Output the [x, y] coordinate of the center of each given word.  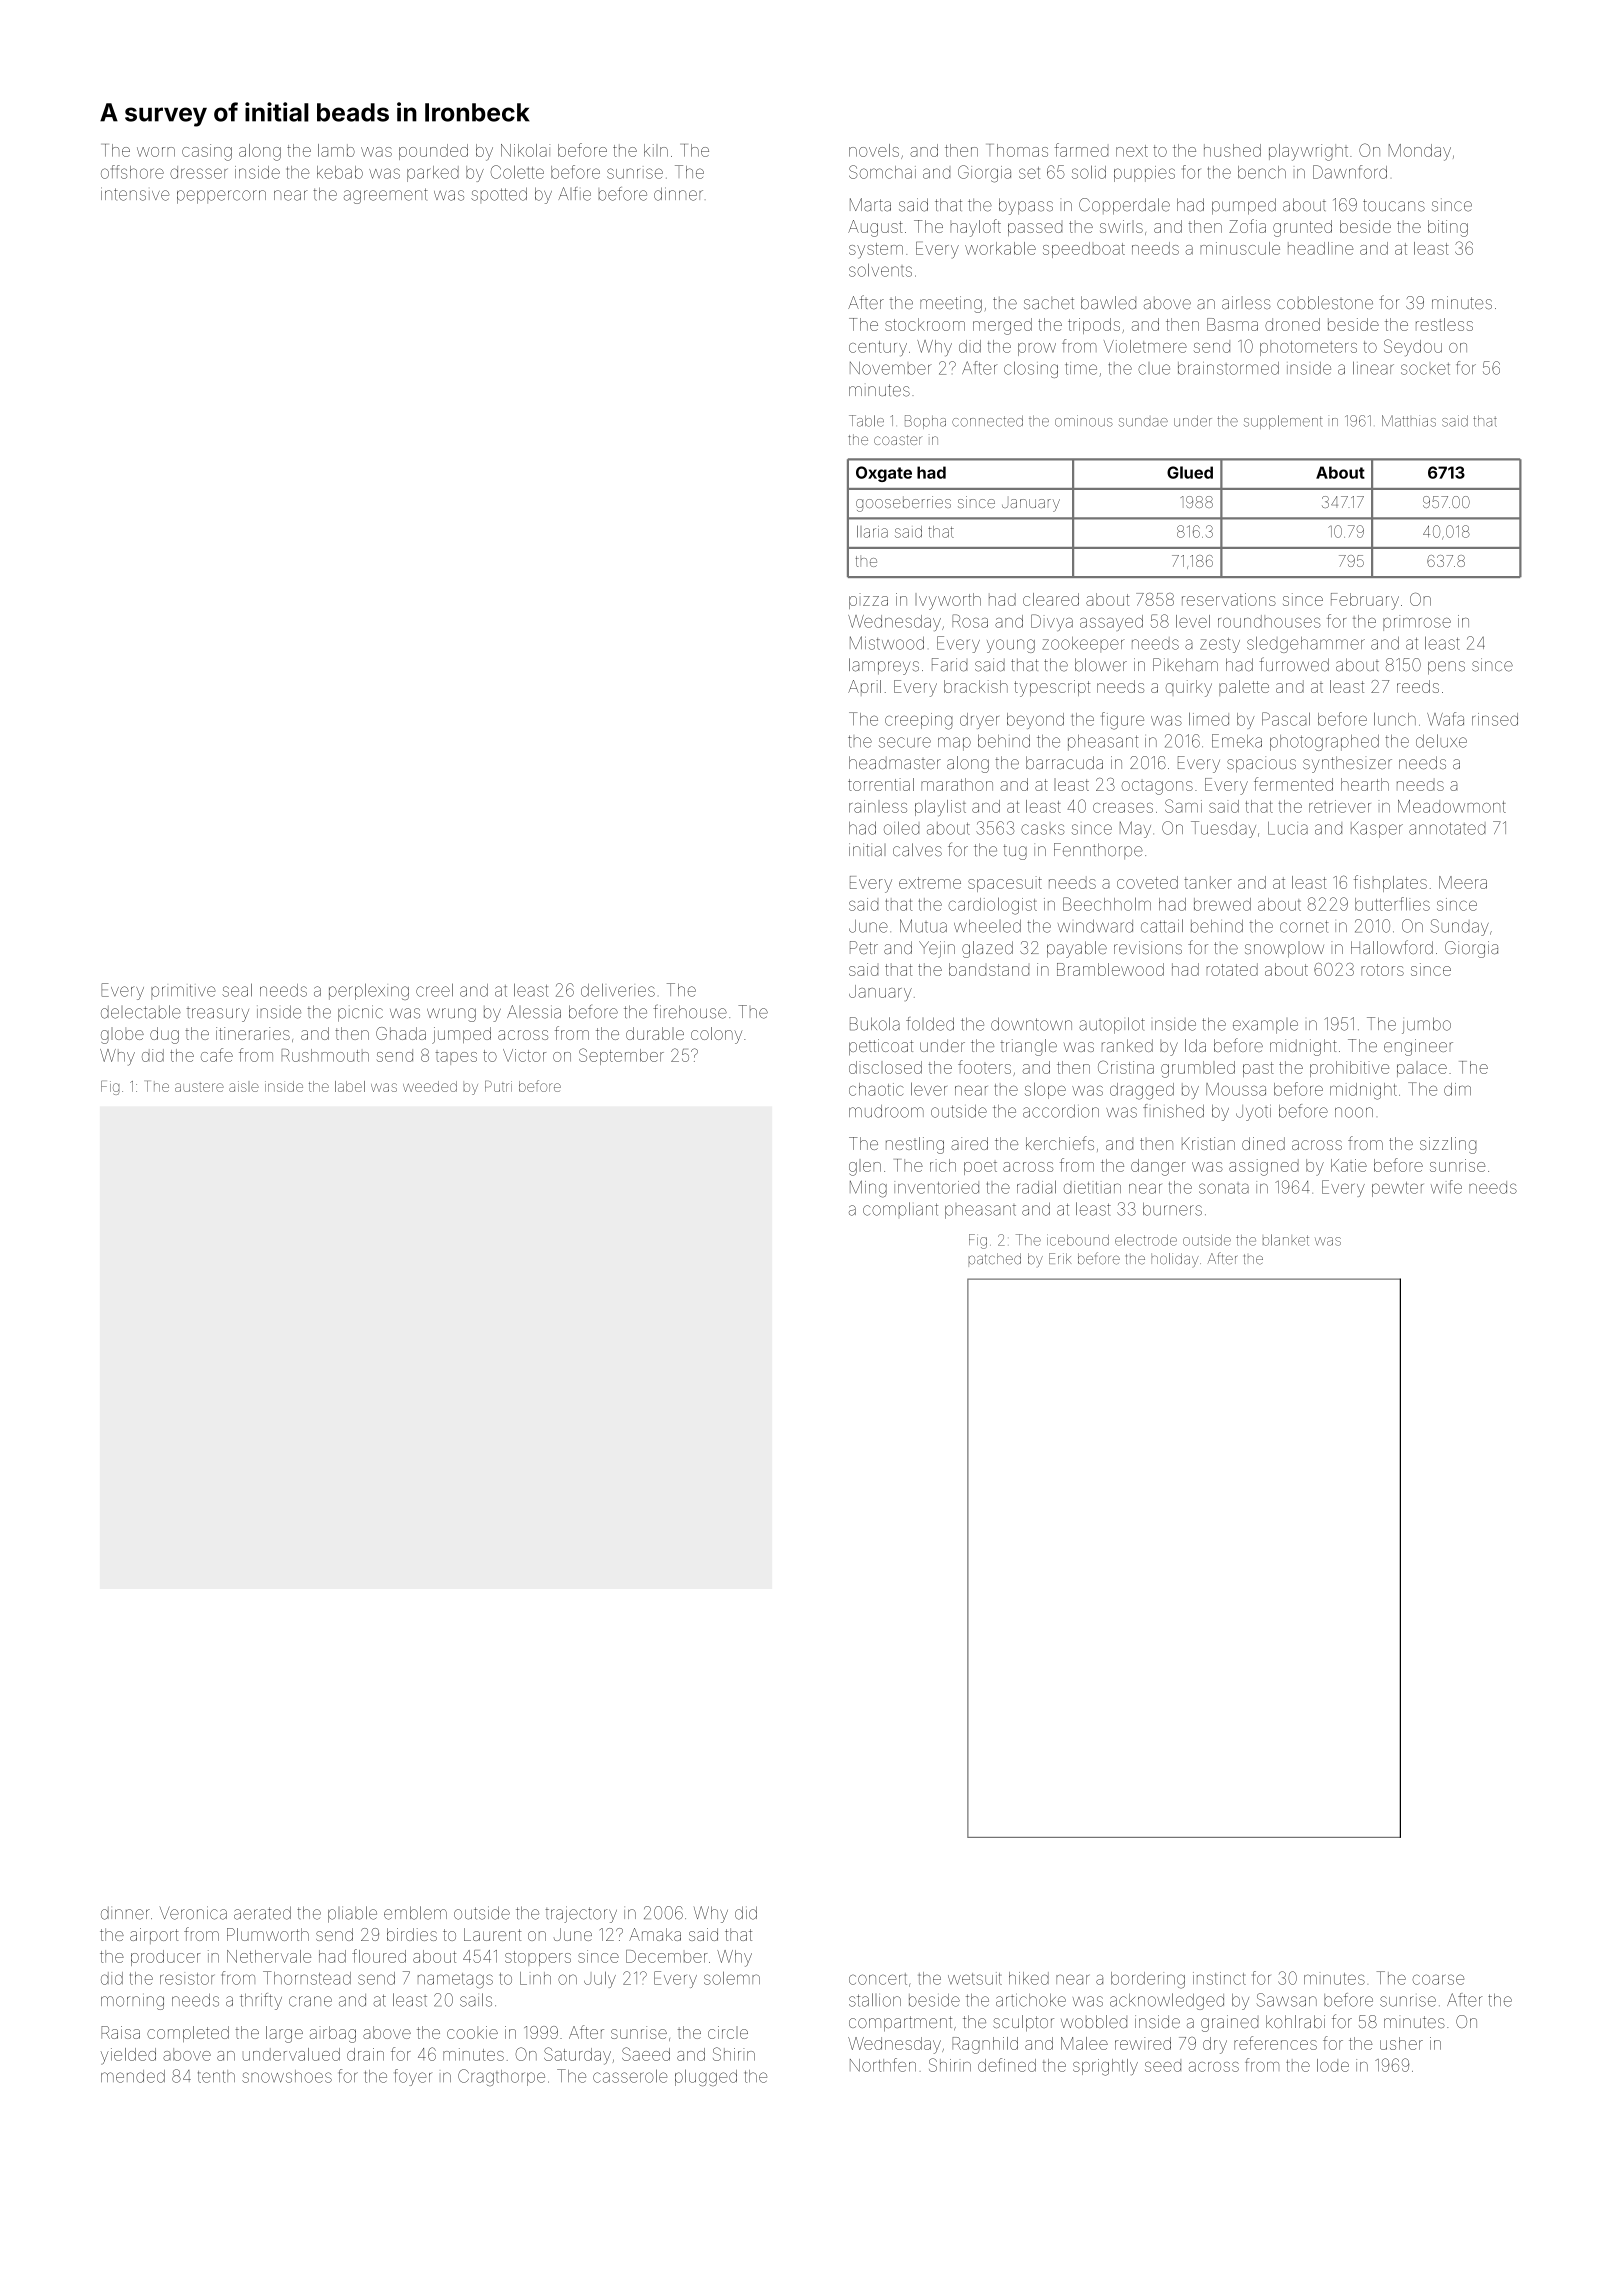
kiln [656, 150]
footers [984, 1067]
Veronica [193, 1913]
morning [132, 2003]
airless [1246, 303]
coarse [1438, 1979]
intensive [135, 194]
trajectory [581, 1914]
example [1265, 1026]
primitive [183, 992]
